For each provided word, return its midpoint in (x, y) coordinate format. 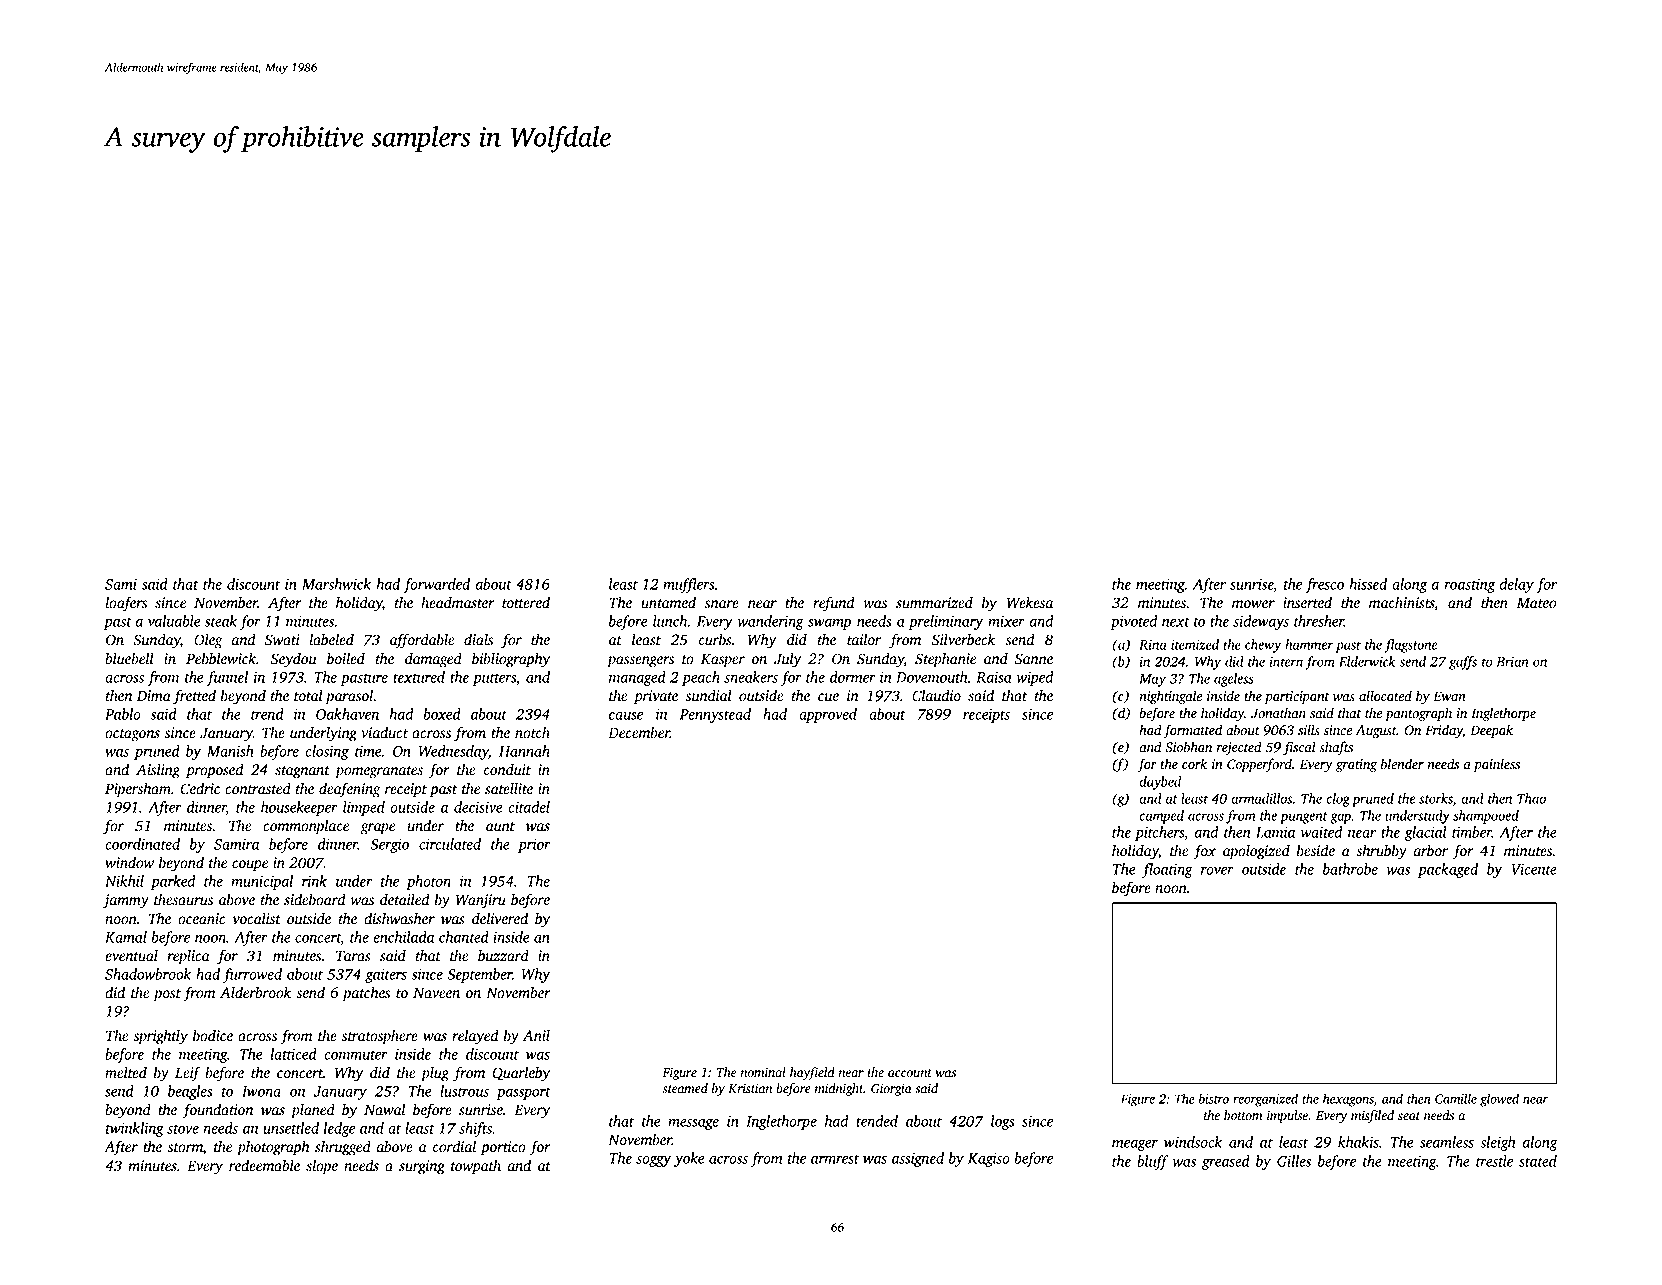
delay (1517, 585)
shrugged (343, 1148)
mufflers (688, 585)
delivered (500, 918)
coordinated (142, 844)
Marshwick (336, 584)
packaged (1448, 870)
